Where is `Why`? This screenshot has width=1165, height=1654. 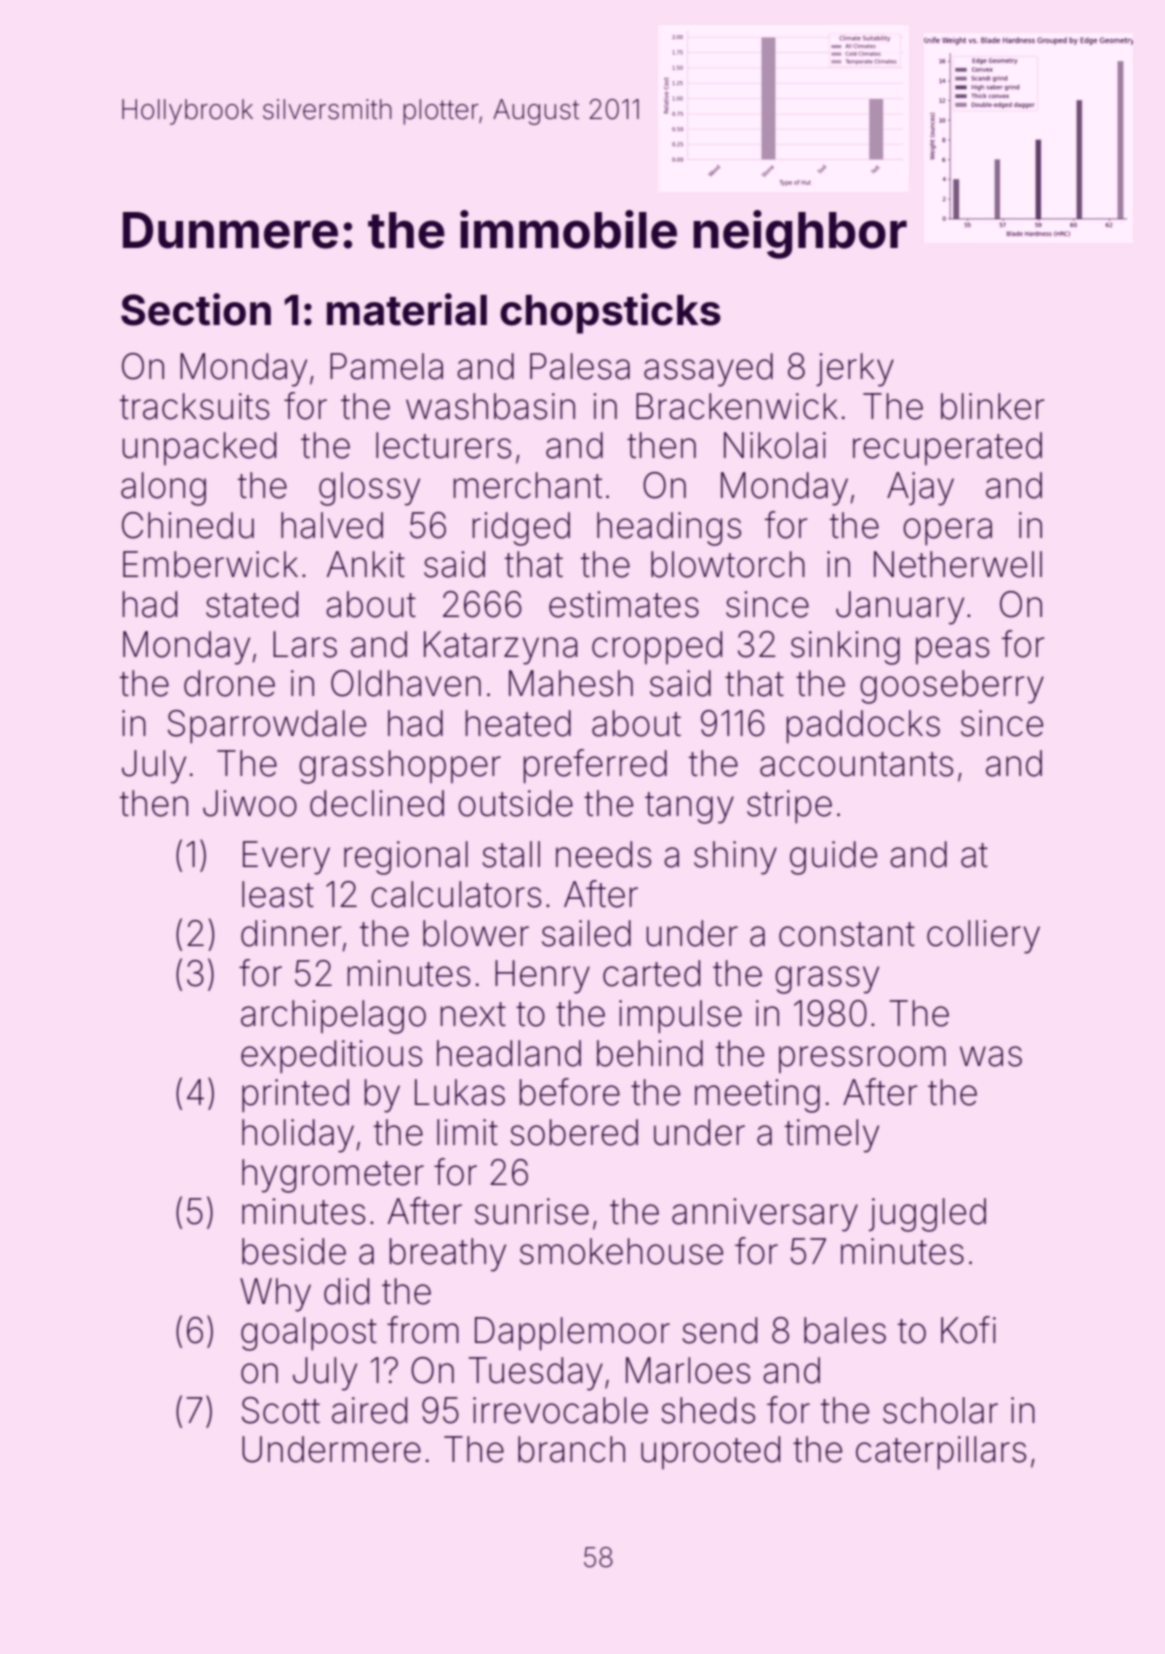
Why is located at coordinates (275, 1295).
